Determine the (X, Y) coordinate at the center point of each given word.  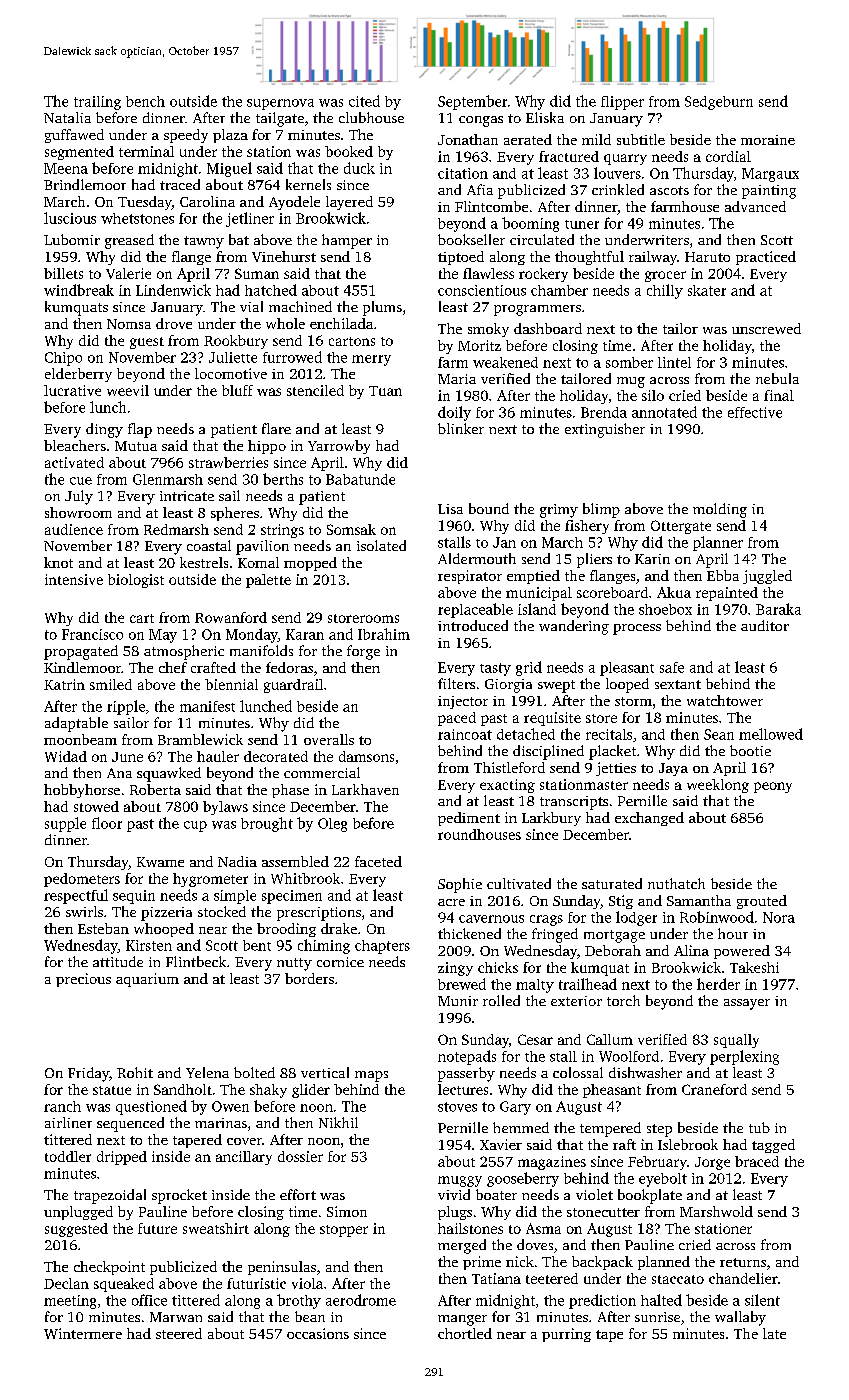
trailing (97, 103)
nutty (294, 964)
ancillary (244, 1158)
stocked (222, 911)
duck (359, 168)
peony (773, 787)
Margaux (770, 175)
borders (309, 978)
